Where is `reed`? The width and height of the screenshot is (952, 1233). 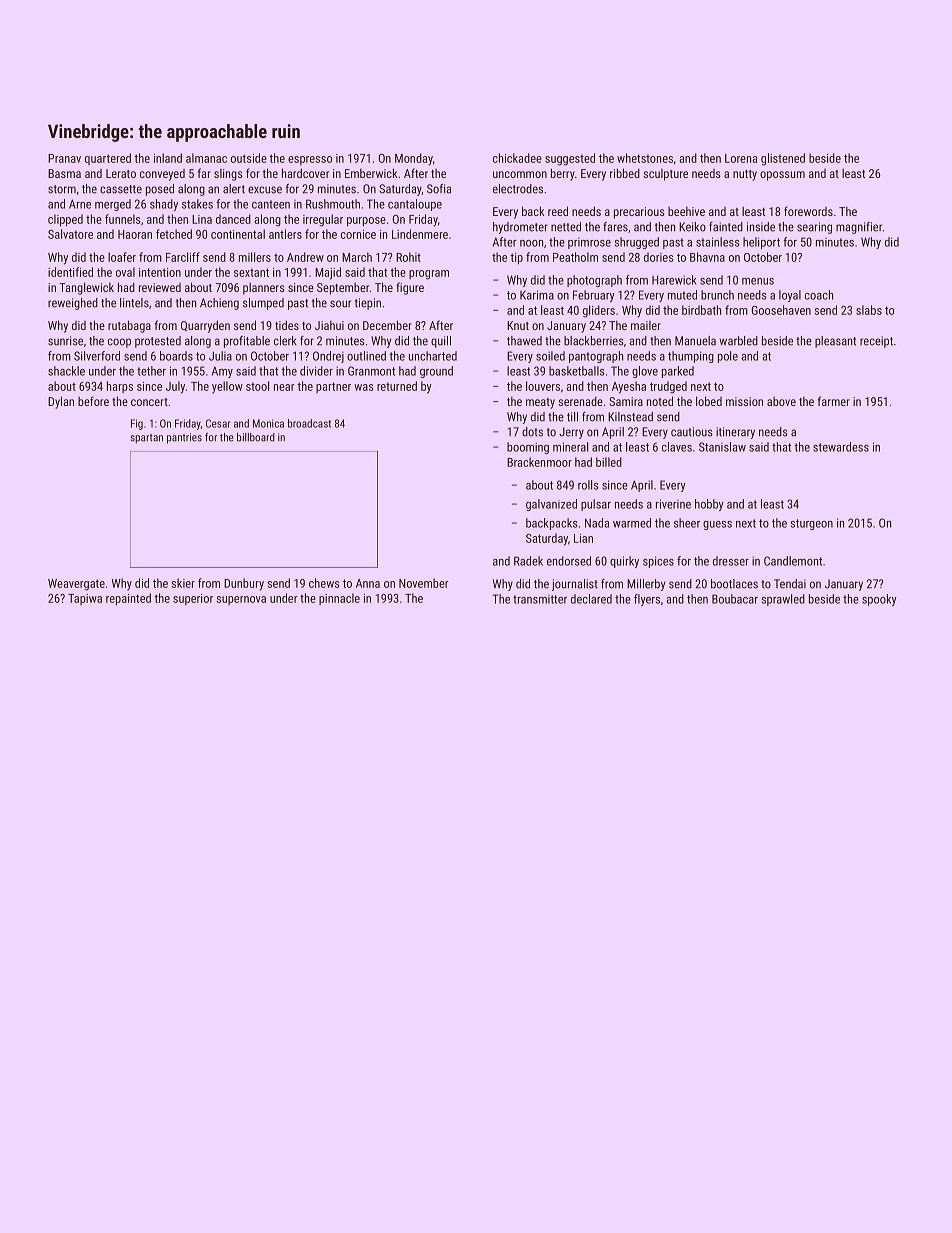
reed is located at coordinates (558, 211).
